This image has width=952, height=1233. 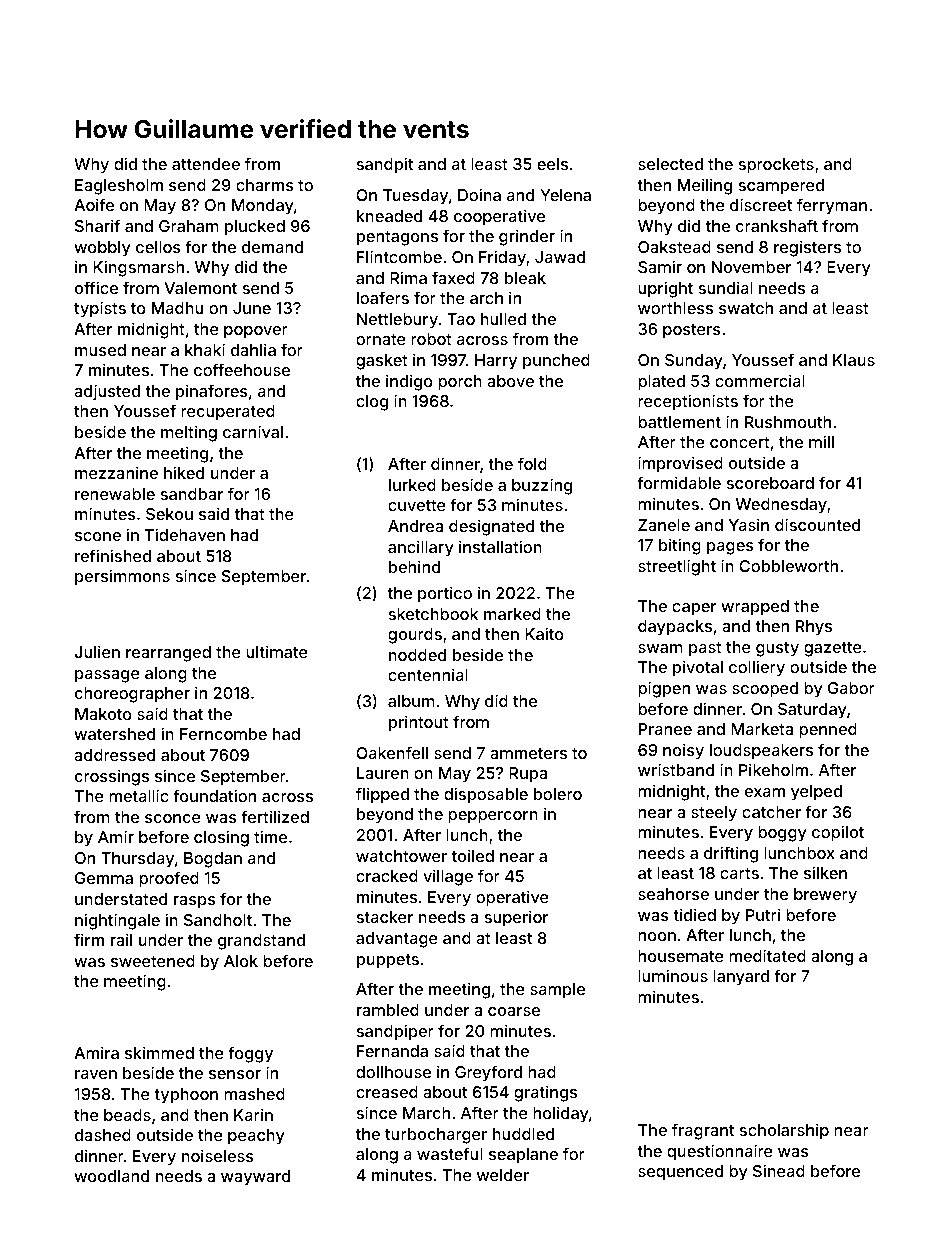 I want to click on Oakenfell, so click(x=392, y=752).
